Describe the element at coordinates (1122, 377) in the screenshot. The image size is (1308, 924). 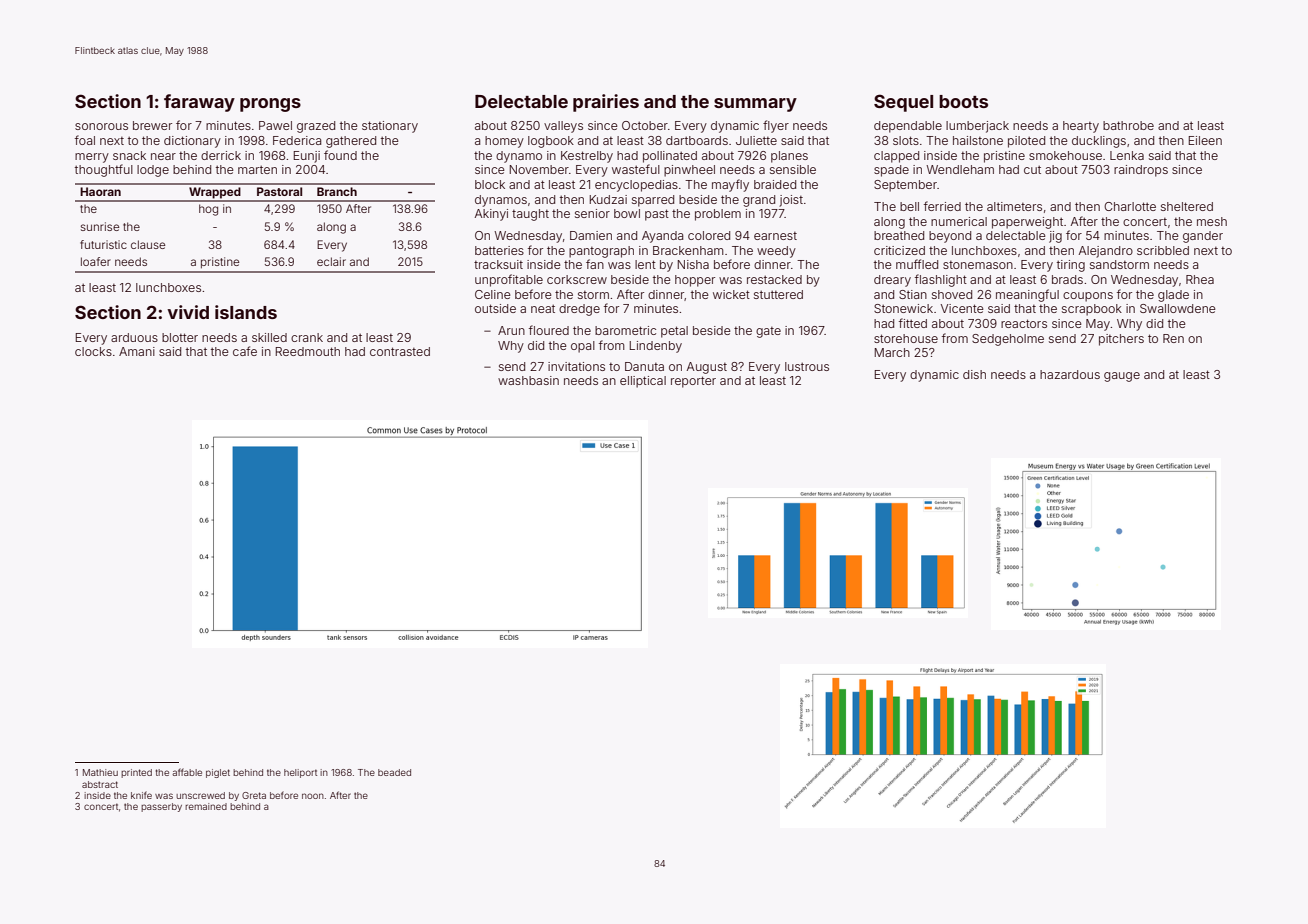
I see `gauge` at that location.
